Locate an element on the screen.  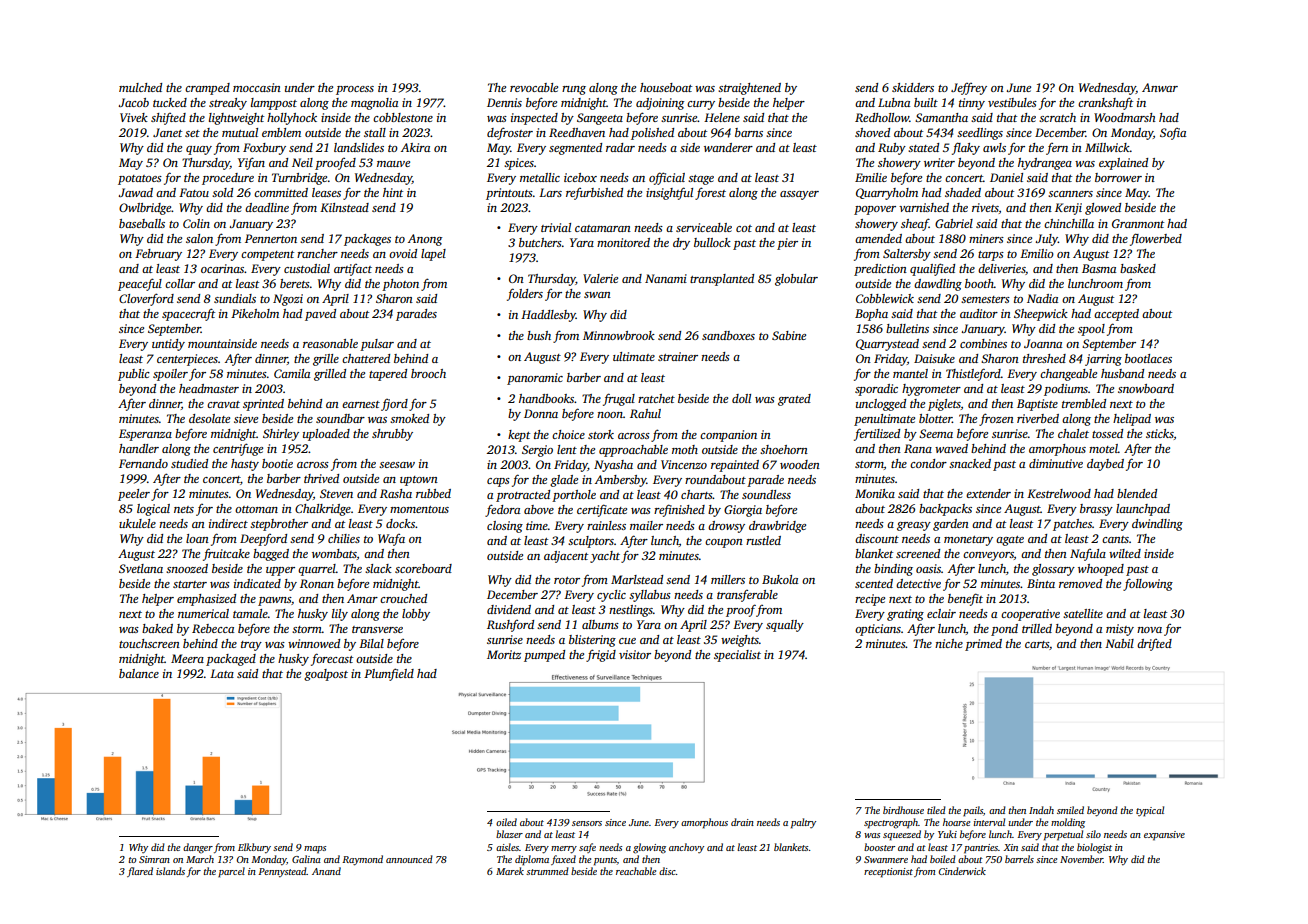
emblem is located at coordinates (281, 132).
